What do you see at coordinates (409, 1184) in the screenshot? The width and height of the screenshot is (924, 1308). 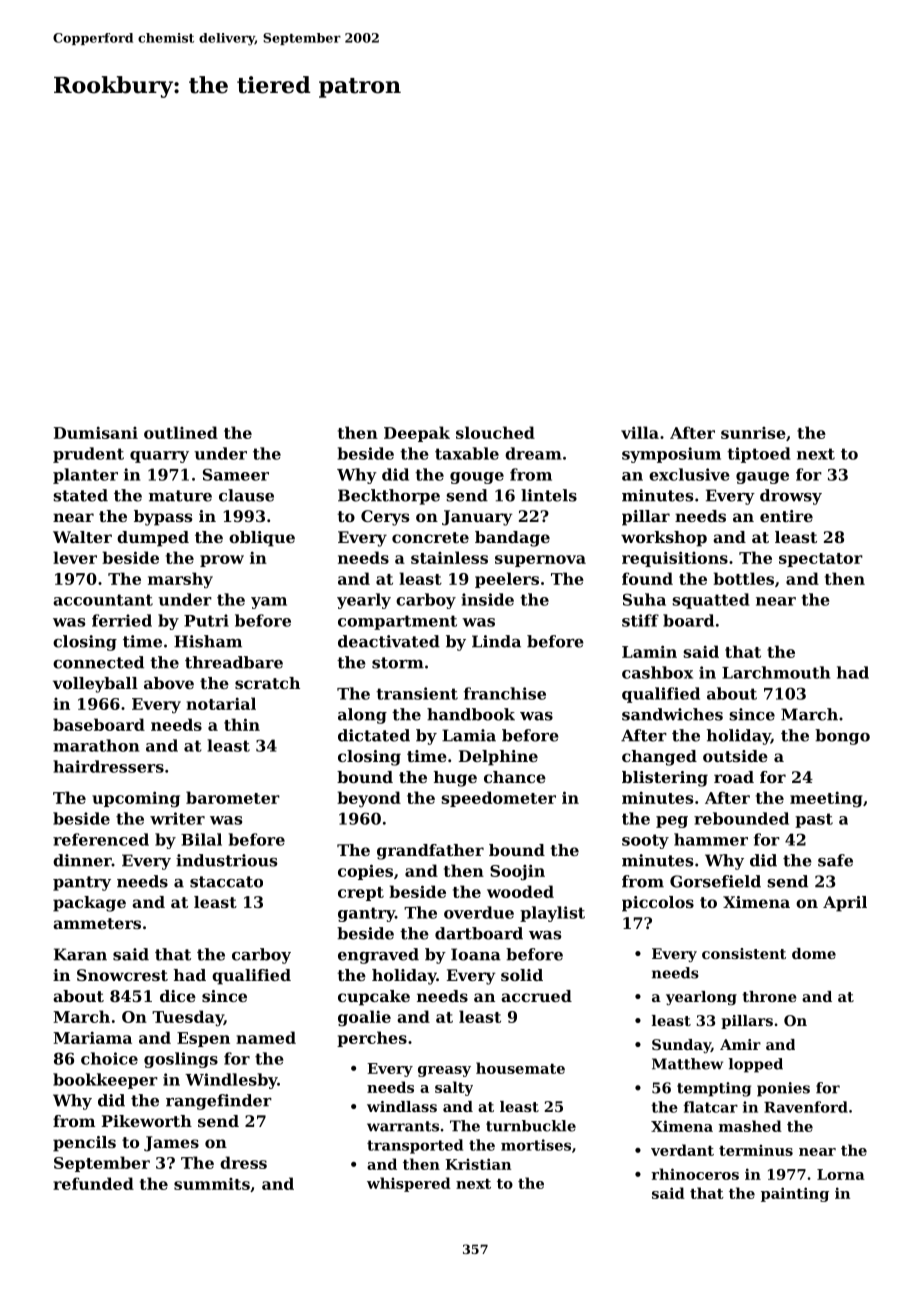 I see `whispered` at bounding box center [409, 1184].
